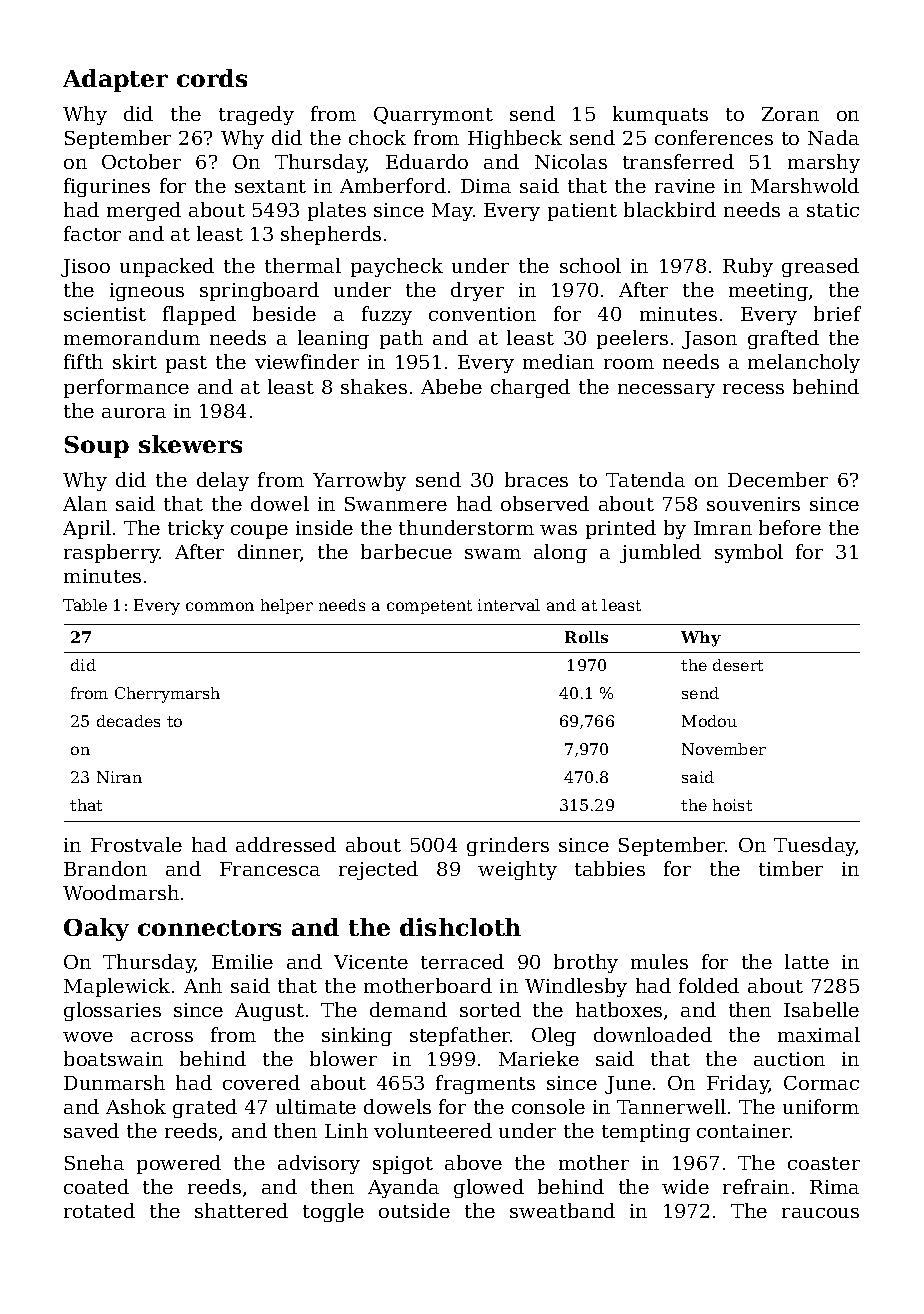  What do you see at coordinates (135, 361) in the screenshot?
I see `skirt` at bounding box center [135, 361].
